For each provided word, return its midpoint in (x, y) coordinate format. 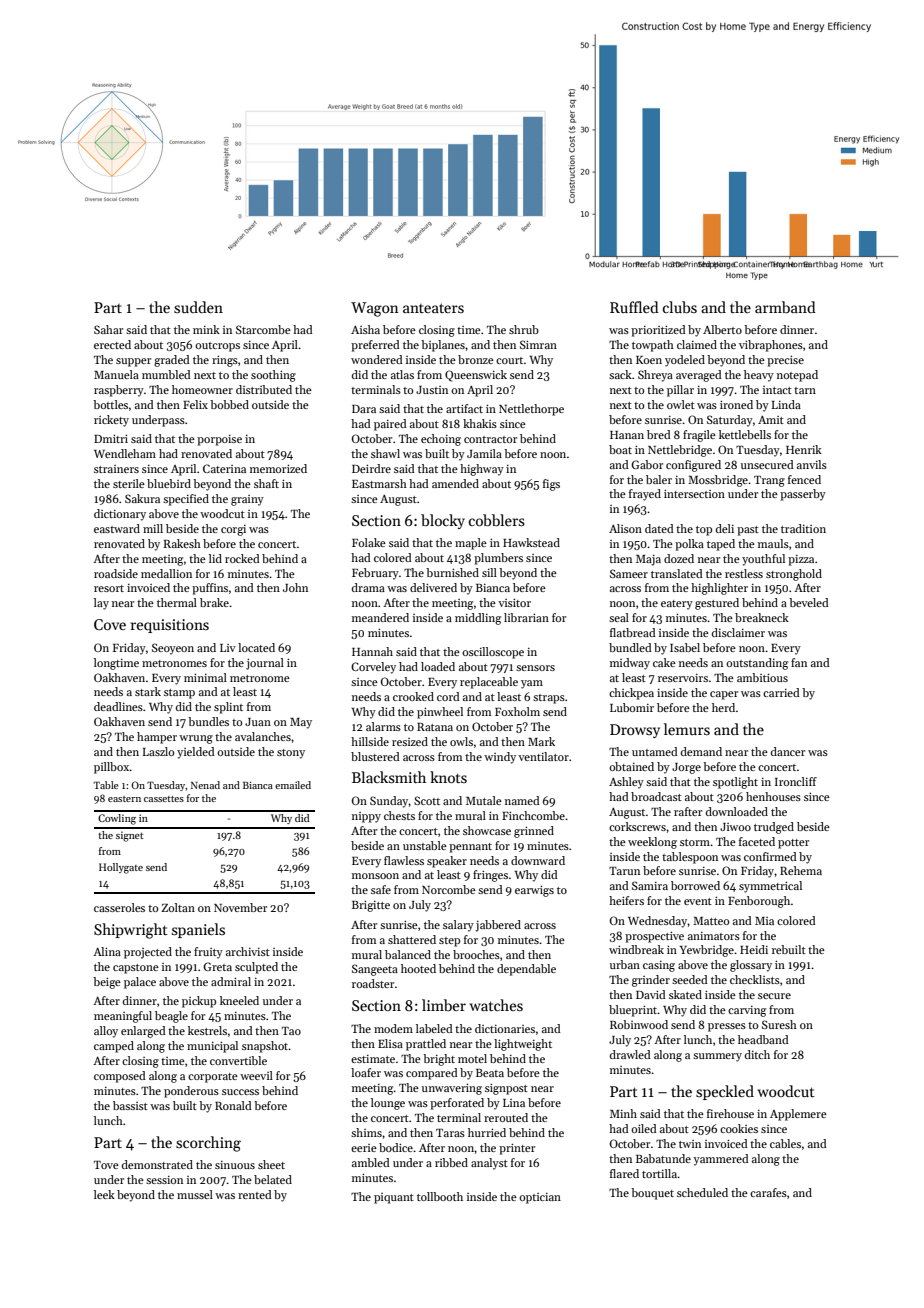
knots (448, 777)
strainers (116, 469)
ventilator (543, 756)
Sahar (108, 329)
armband (785, 307)
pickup (199, 1002)
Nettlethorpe (531, 410)
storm (695, 842)
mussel (195, 1194)
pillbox (112, 768)
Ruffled (634, 307)
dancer (788, 751)
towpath (653, 346)
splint (228, 708)
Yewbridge (707, 951)
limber (444, 1005)
